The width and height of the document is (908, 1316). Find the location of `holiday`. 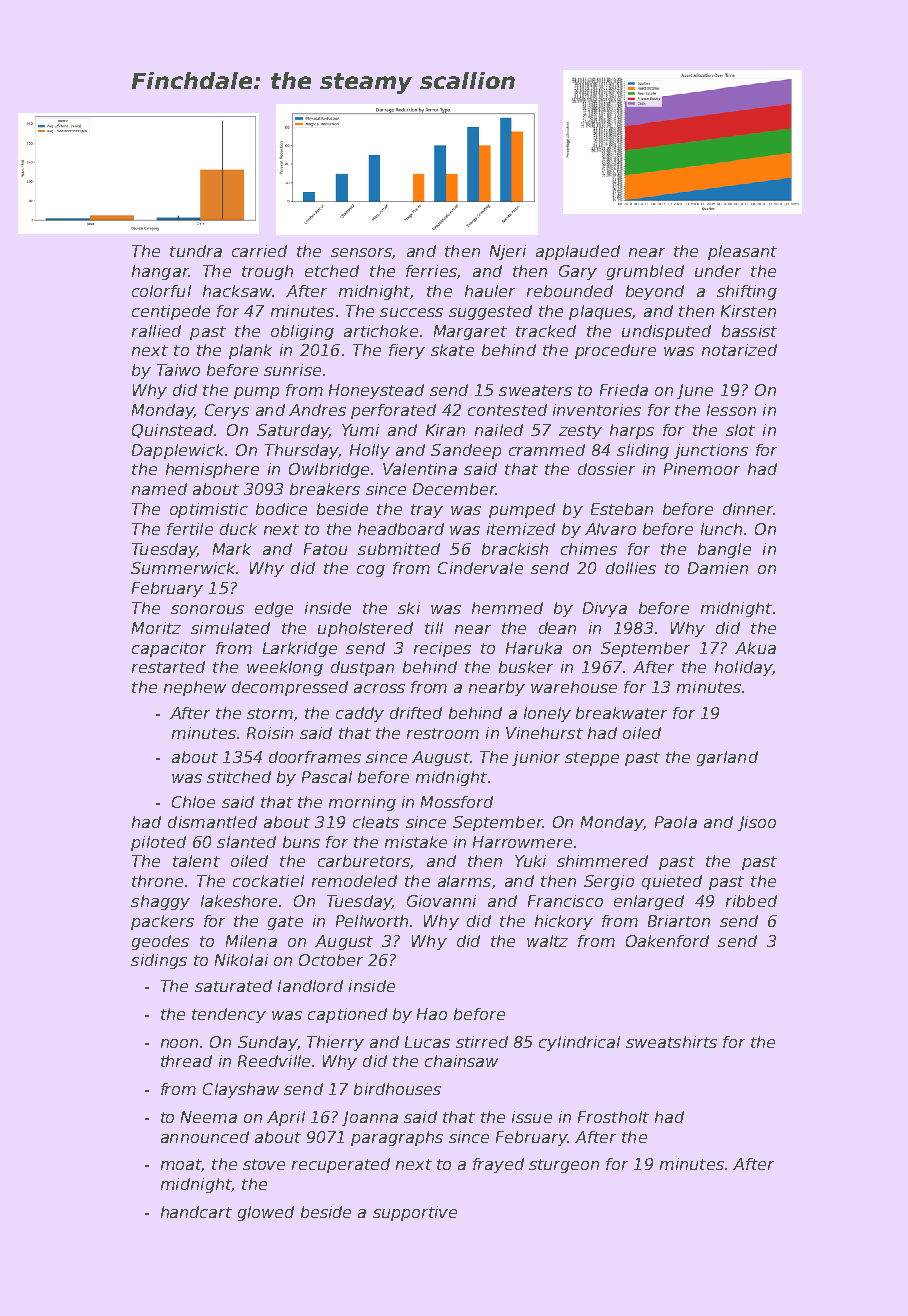

holiday is located at coordinates (743, 668).
